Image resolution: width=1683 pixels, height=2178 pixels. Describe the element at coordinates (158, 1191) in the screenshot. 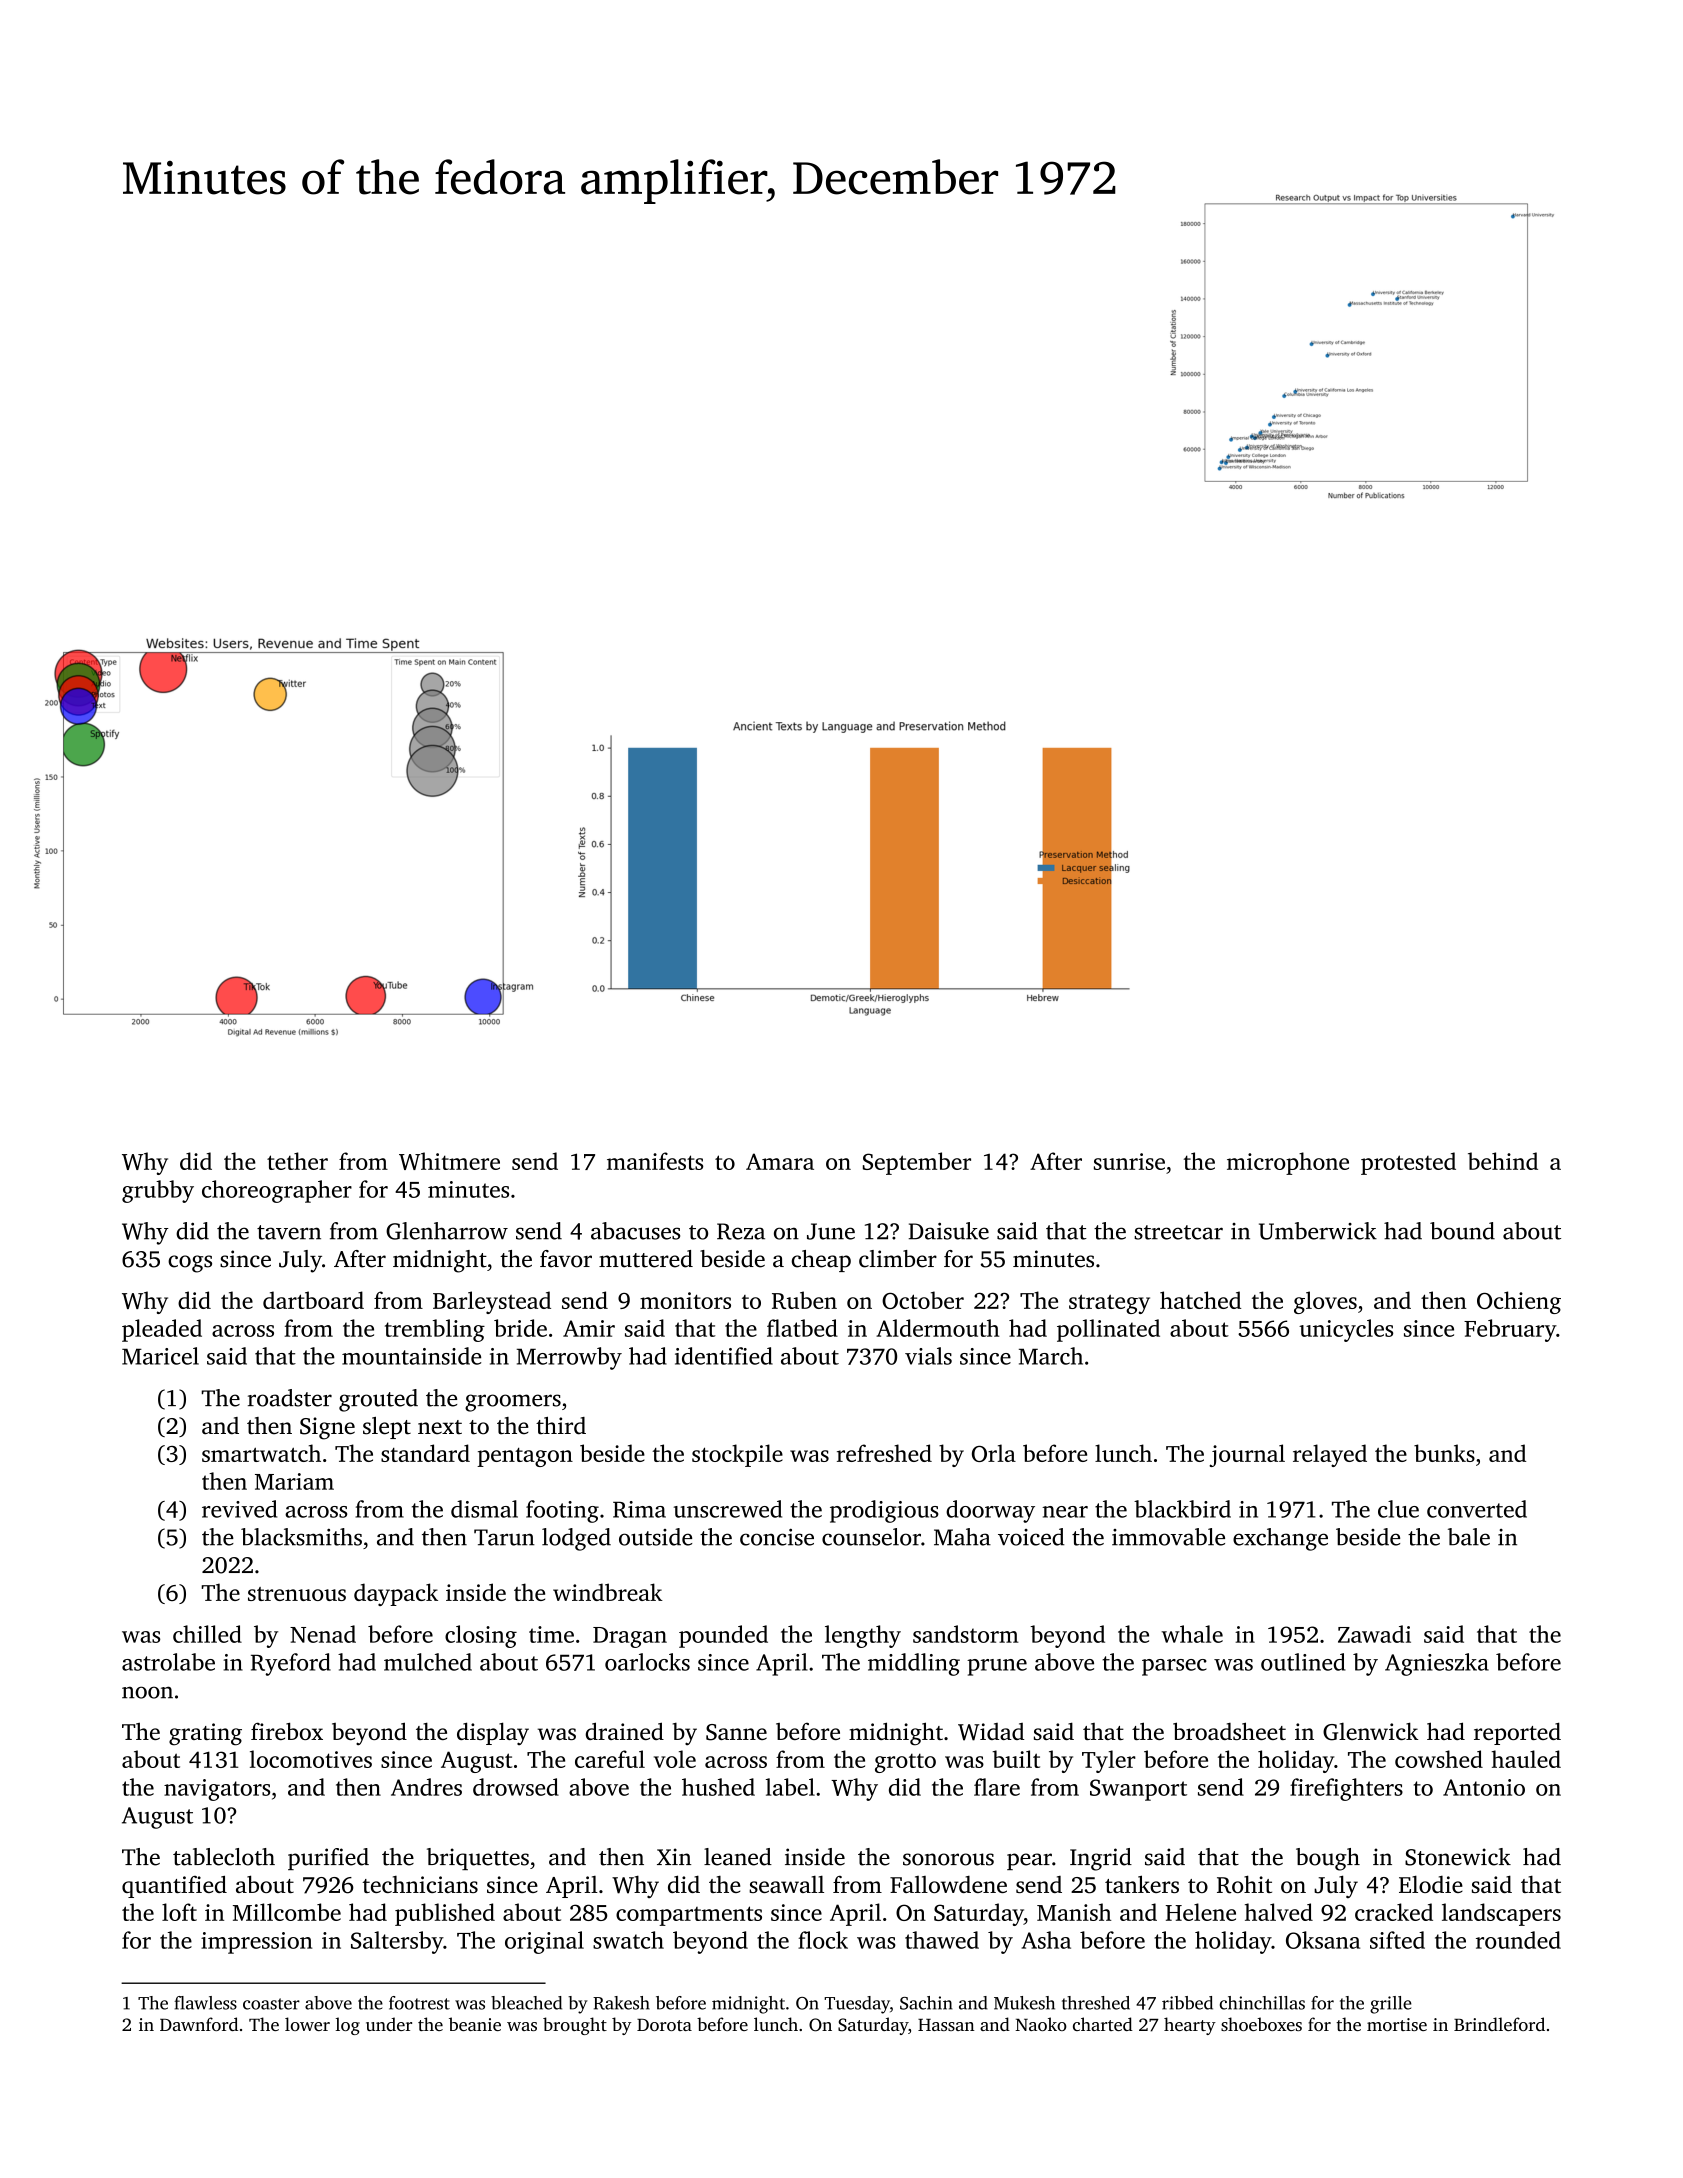

I see `grubby` at that location.
